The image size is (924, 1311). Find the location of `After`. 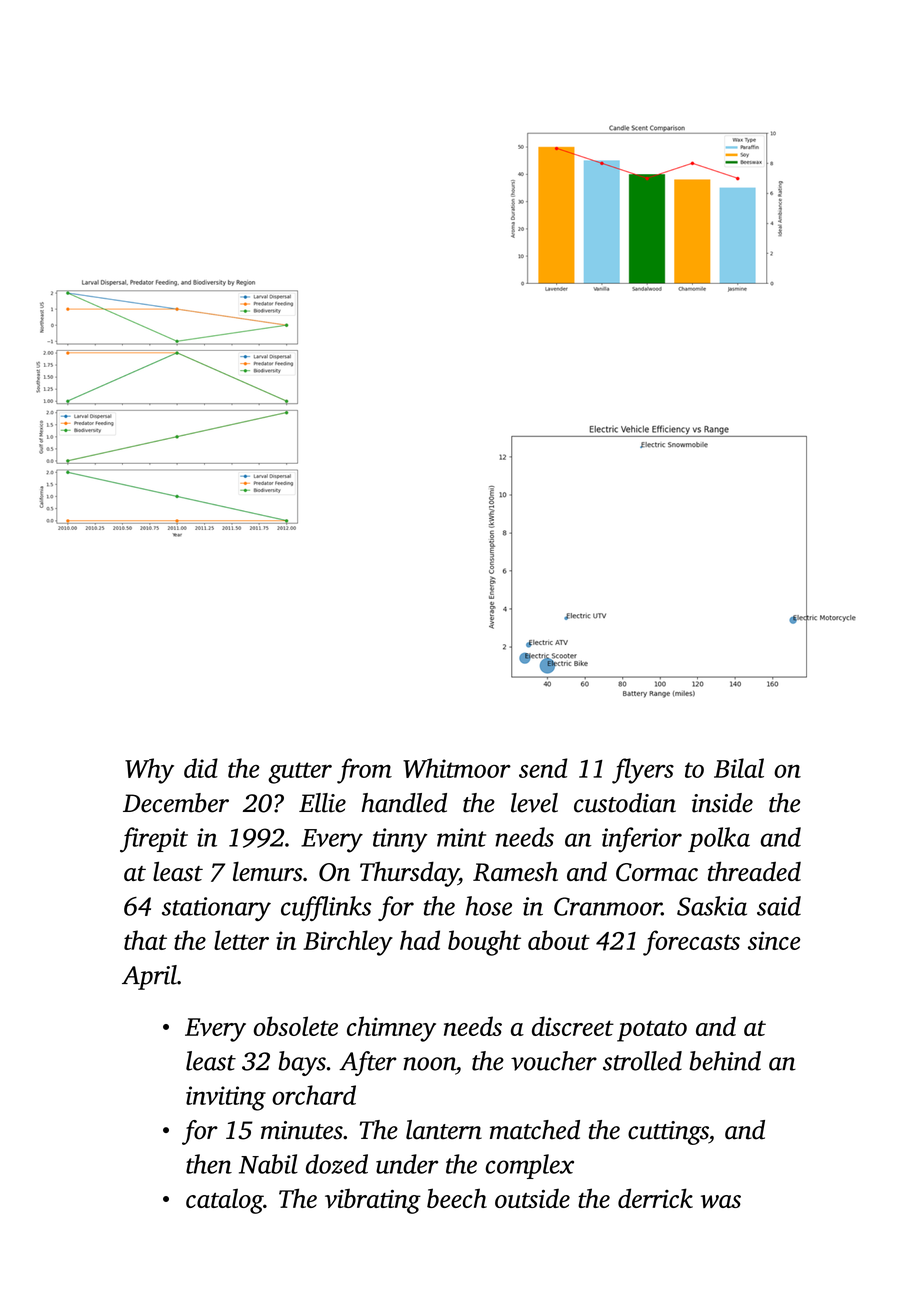

After is located at coordinates (368, 1063).
